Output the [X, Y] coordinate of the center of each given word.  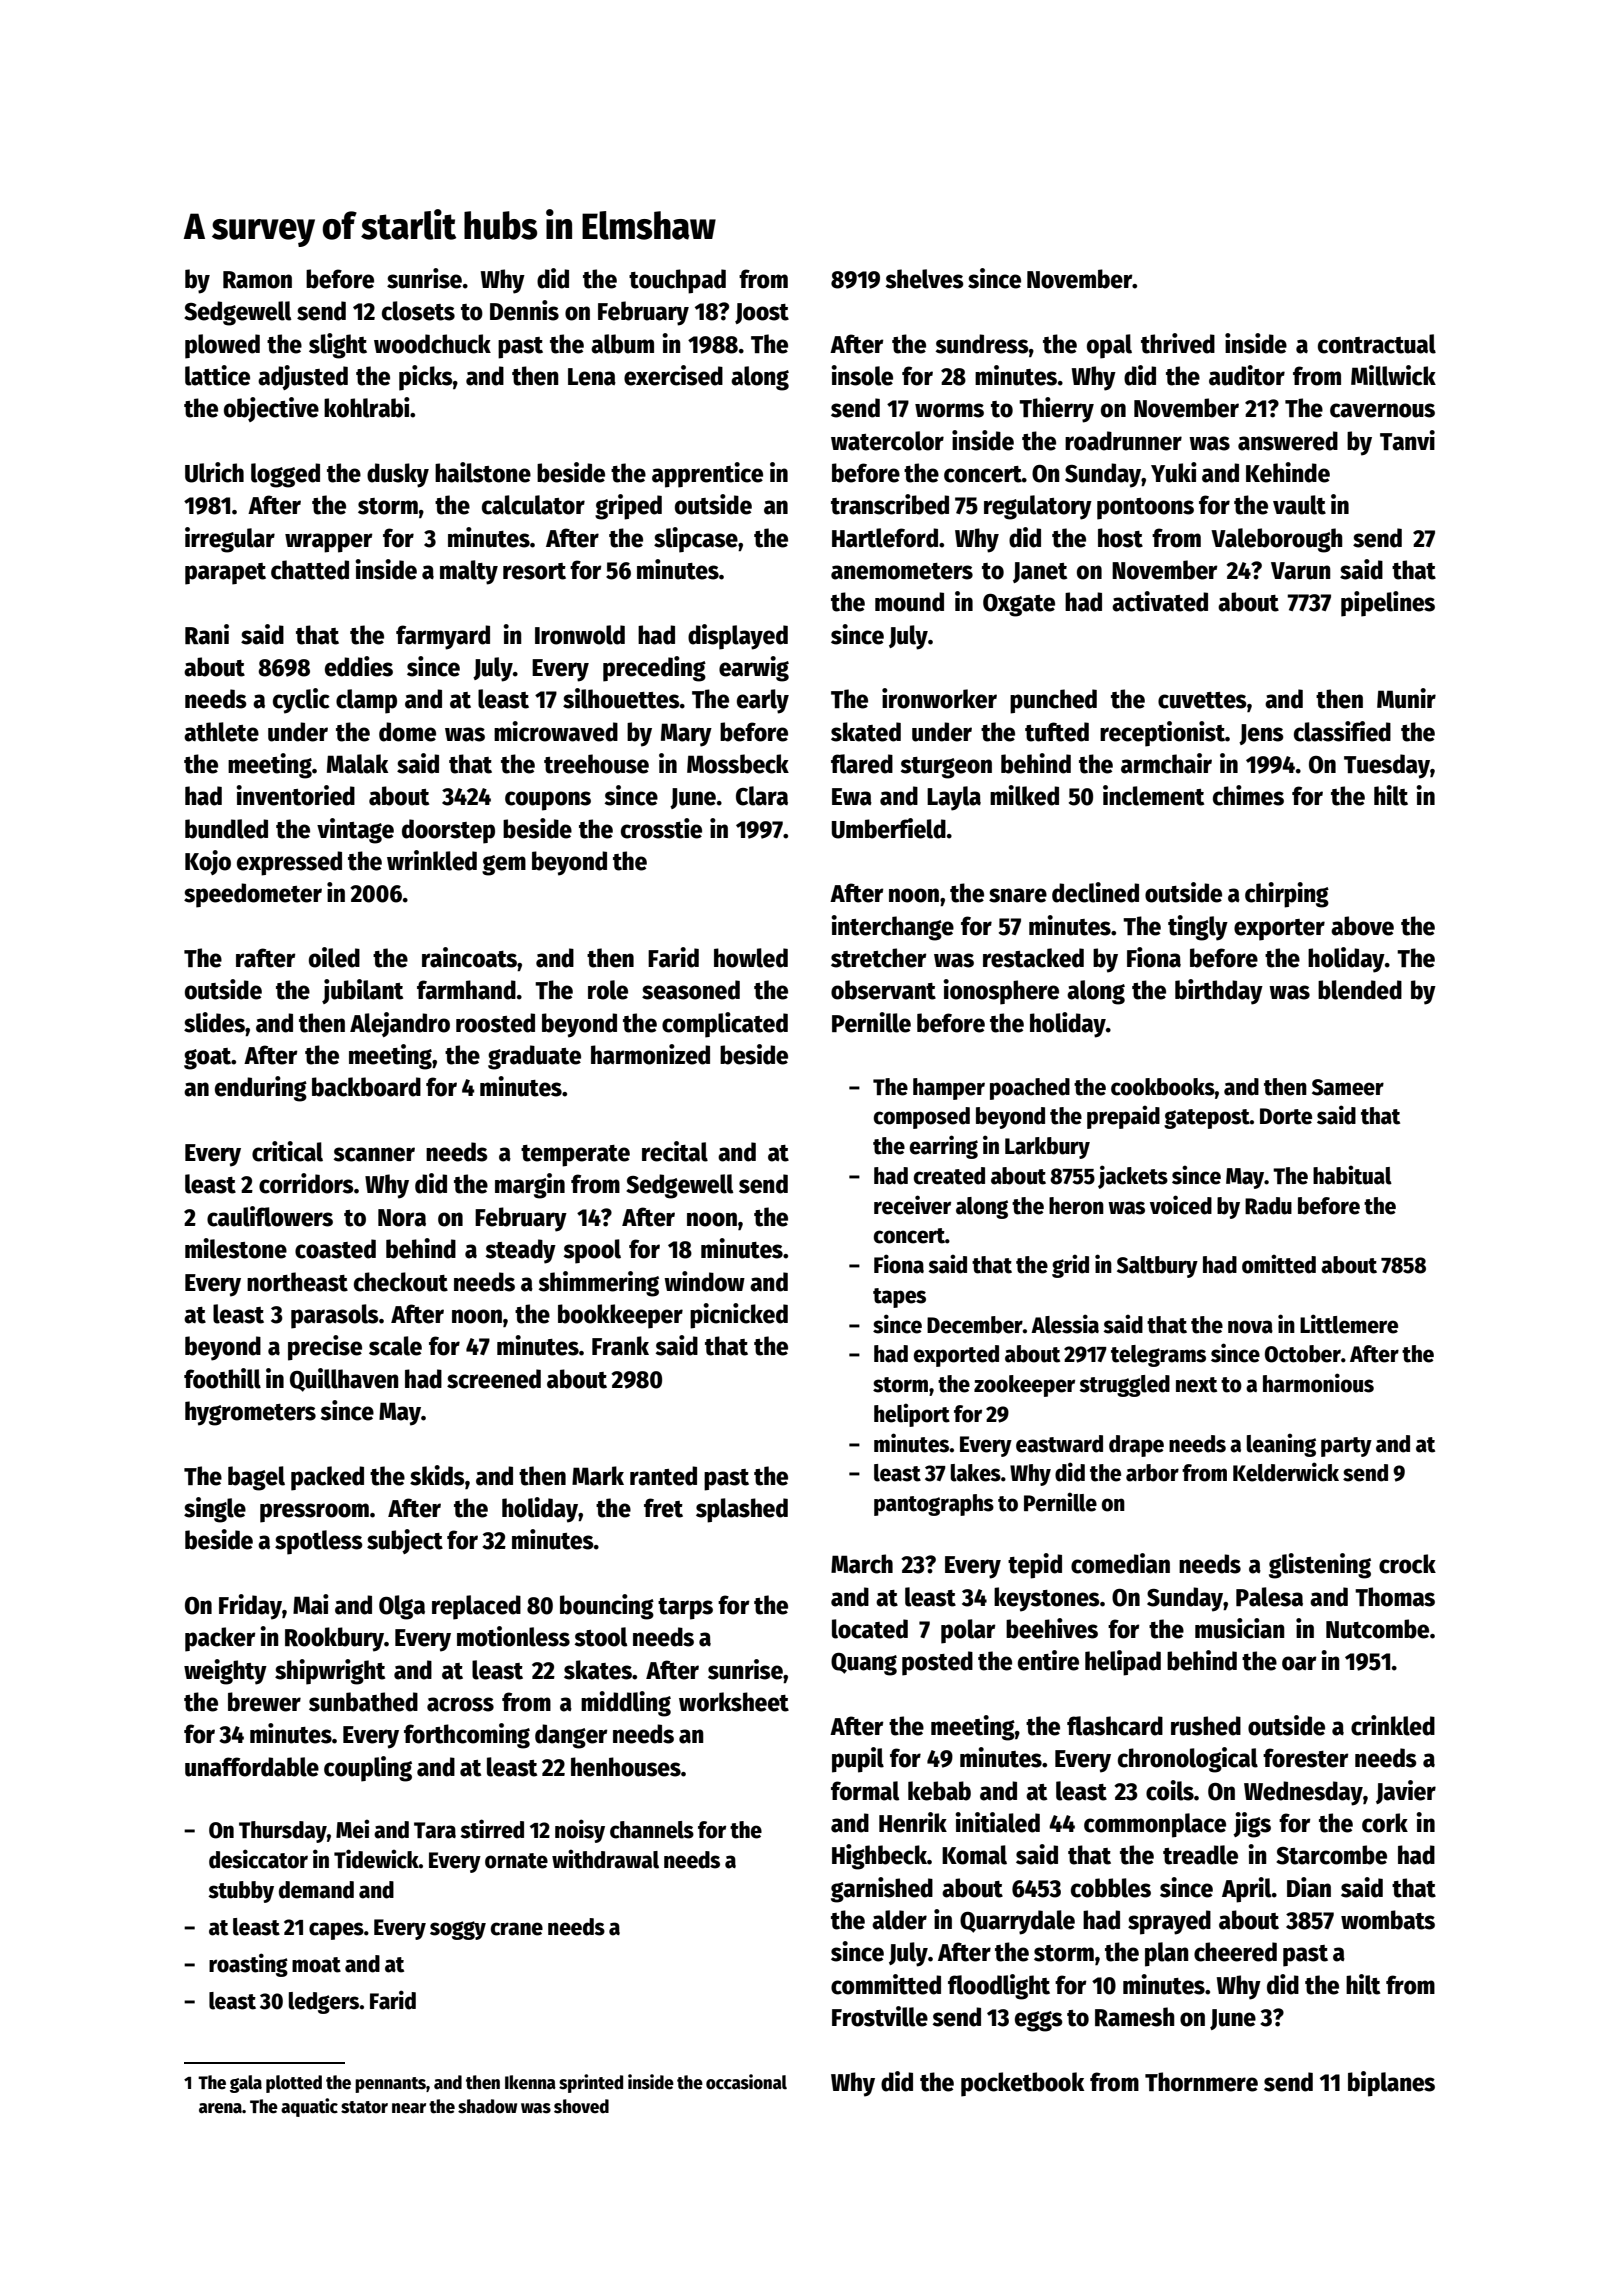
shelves [924, 279]
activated [1160, 601]
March [862, 1564]
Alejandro [400, 1024]
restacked [1033, 958]
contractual [1377, 344]
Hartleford [885, 538]
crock [1407, 1564]
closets [418, 311]
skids [437, 1475]
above [1362, 926]
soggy [458, 1930]
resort [534, 571]
